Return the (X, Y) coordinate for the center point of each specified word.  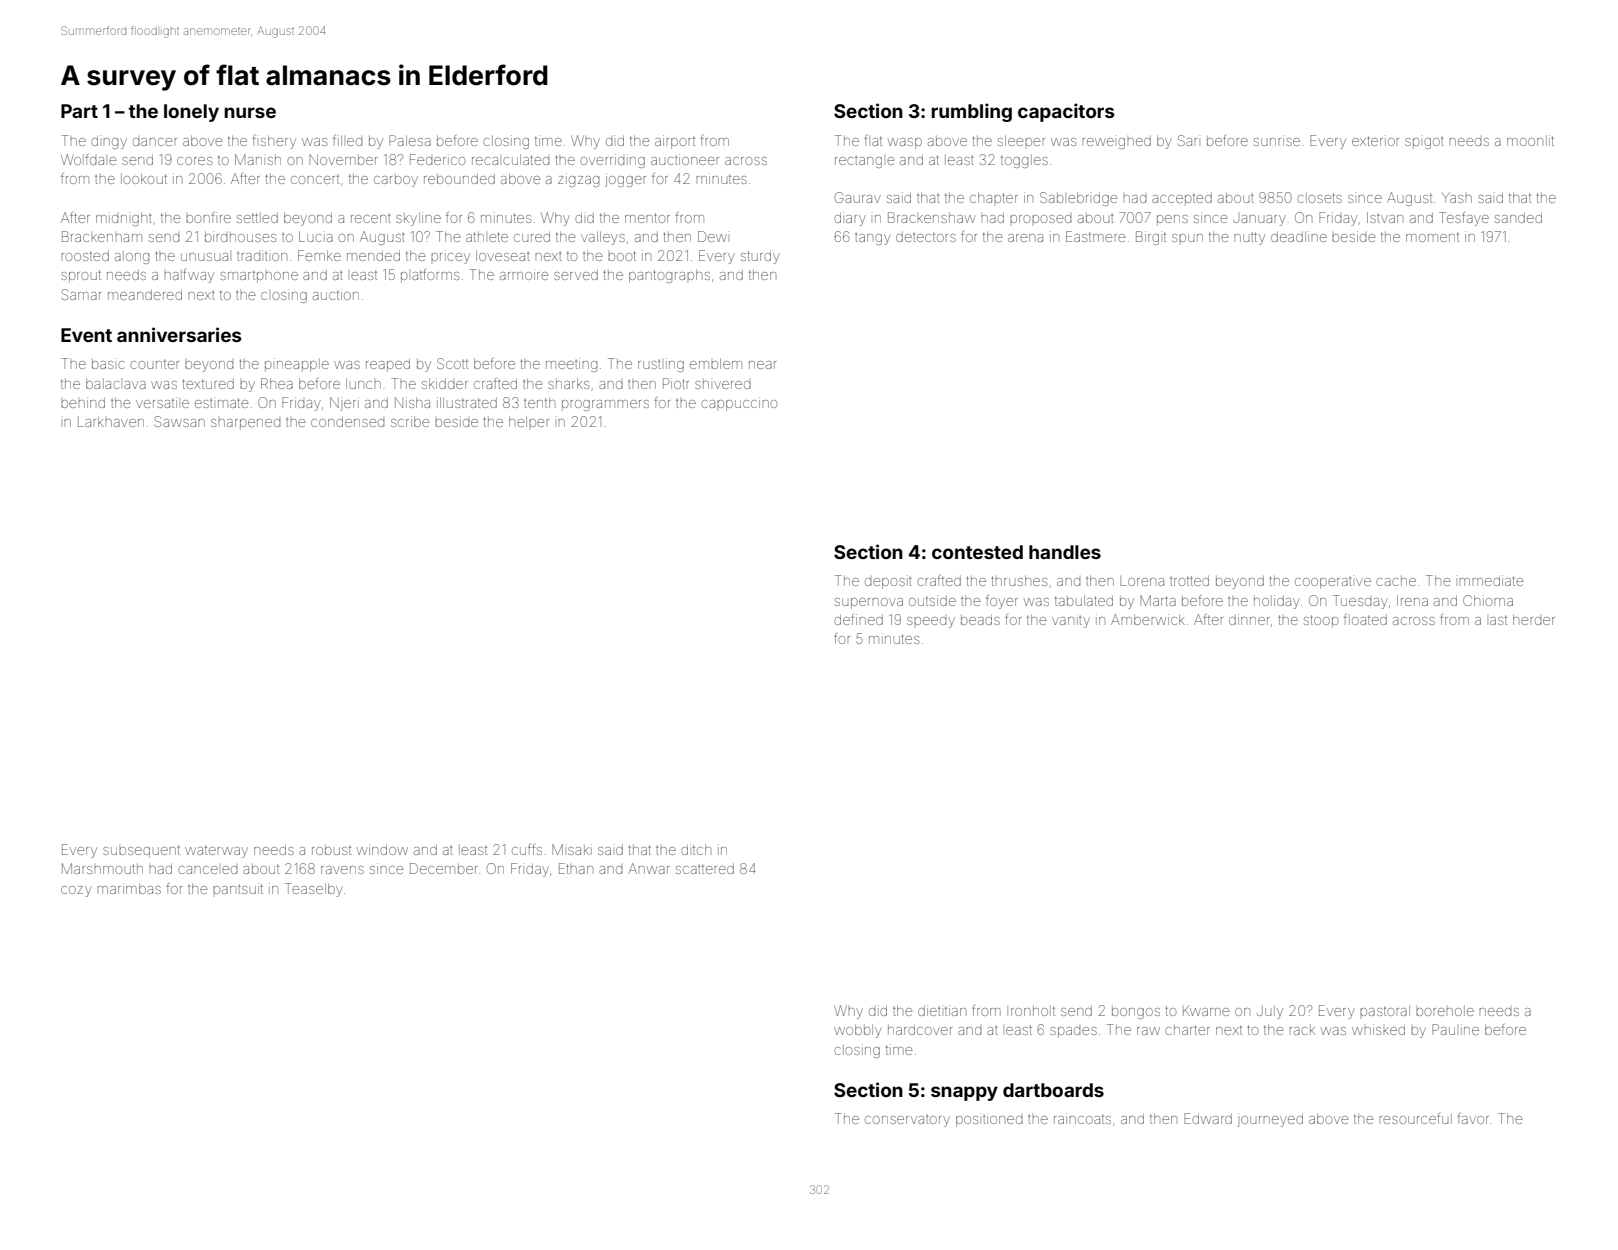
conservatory (907, 1121)
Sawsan (180, 421)
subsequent (141, 851)
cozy (76, 891)
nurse (250, 112)
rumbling (971, 112)
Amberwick (1148, 619)
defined (858, 619)
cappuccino (739, 404)
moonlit (1530, 140)
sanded (1518, 218)
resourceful (1415, 1118)
